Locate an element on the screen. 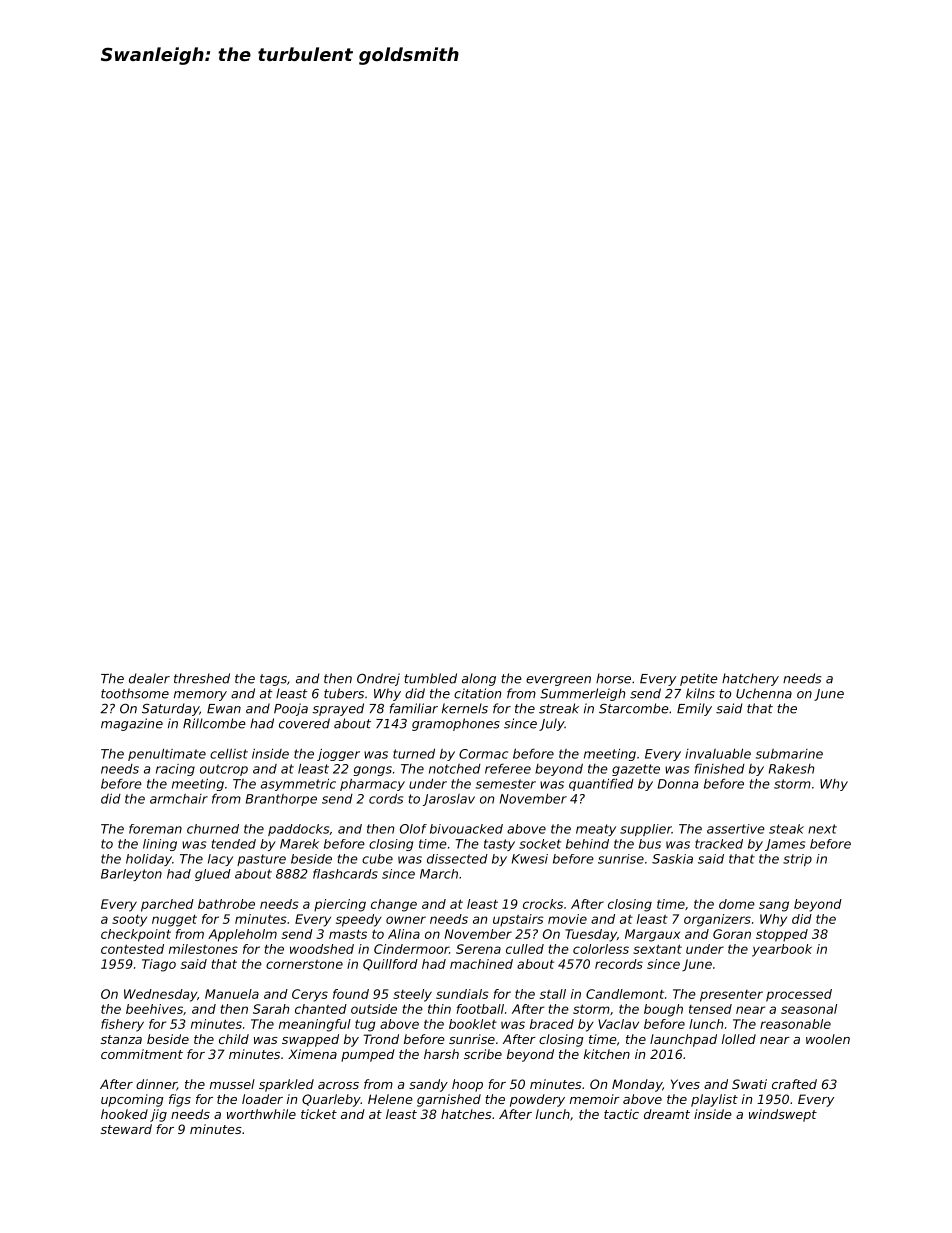  penultimate is located at coordinates (167, 755).
